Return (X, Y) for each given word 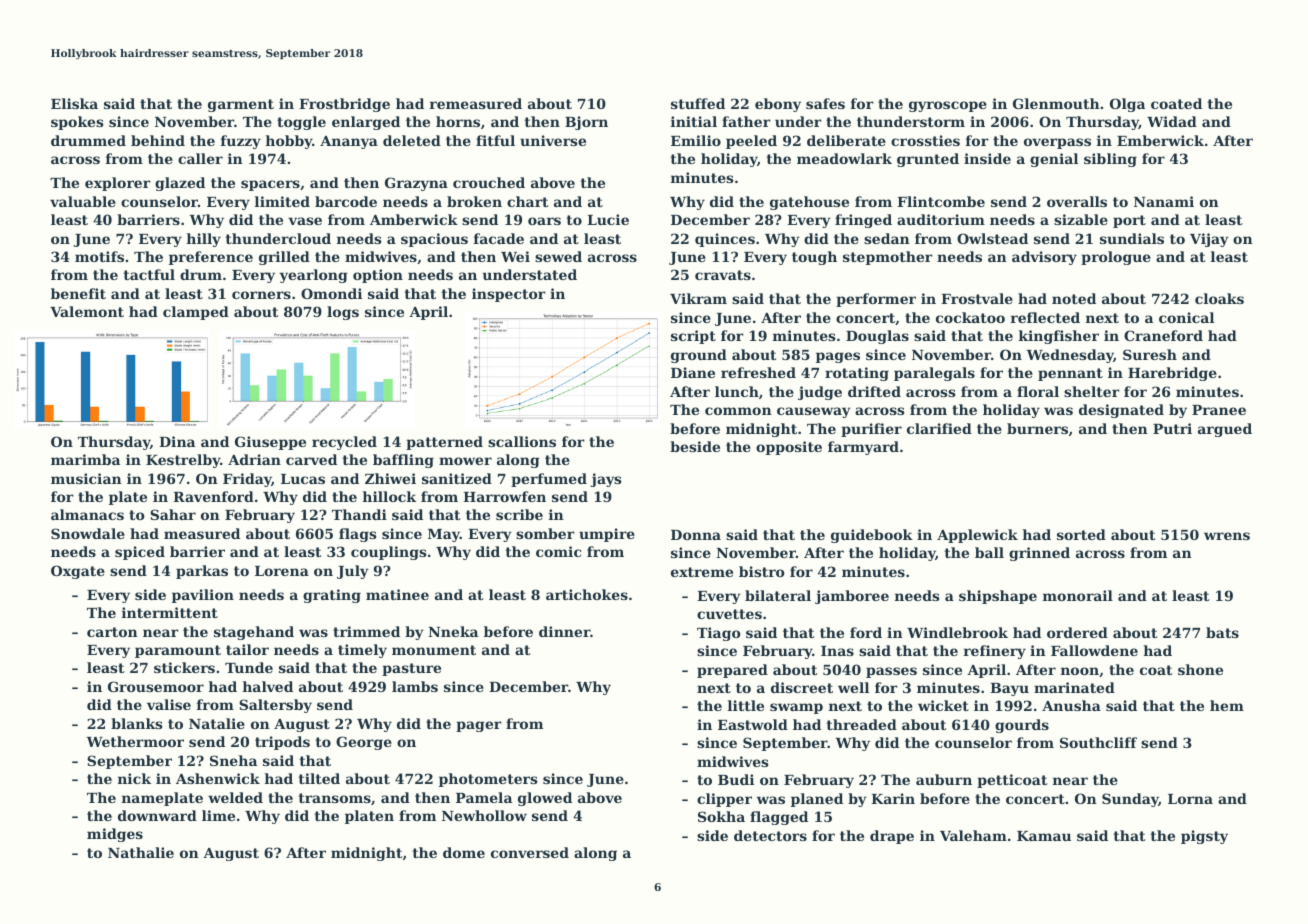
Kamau (1044, 836)
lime (218, 815)
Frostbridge (344, 105)
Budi (736, 779)
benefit (78, 293)
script (693, 337)
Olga (1127, 105)
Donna (696, 535)
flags (357, 535)
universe (553, 140)
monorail (1078, 595)
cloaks (1219, 298)
